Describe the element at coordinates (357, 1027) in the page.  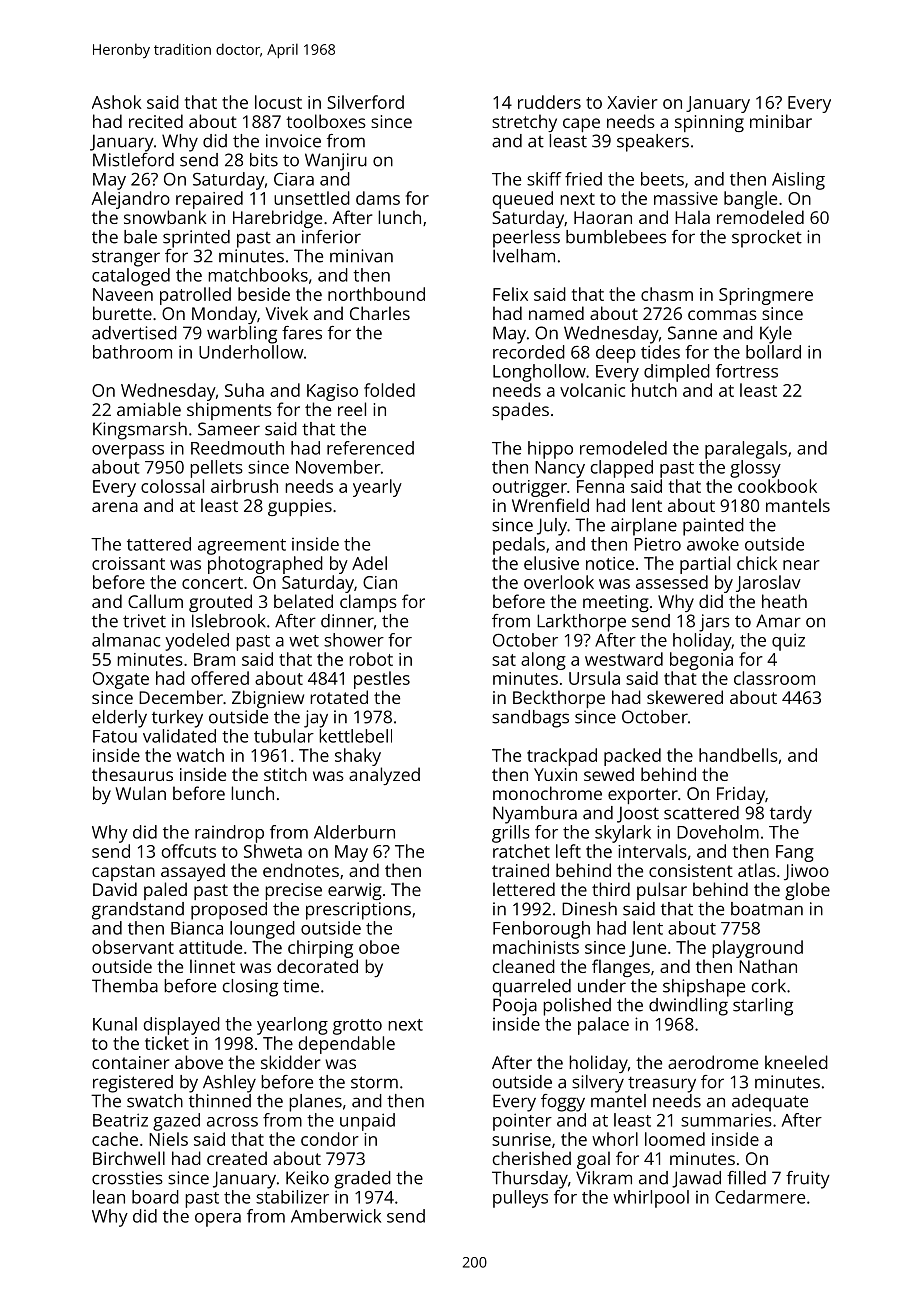
I see `grotto` at that location.
